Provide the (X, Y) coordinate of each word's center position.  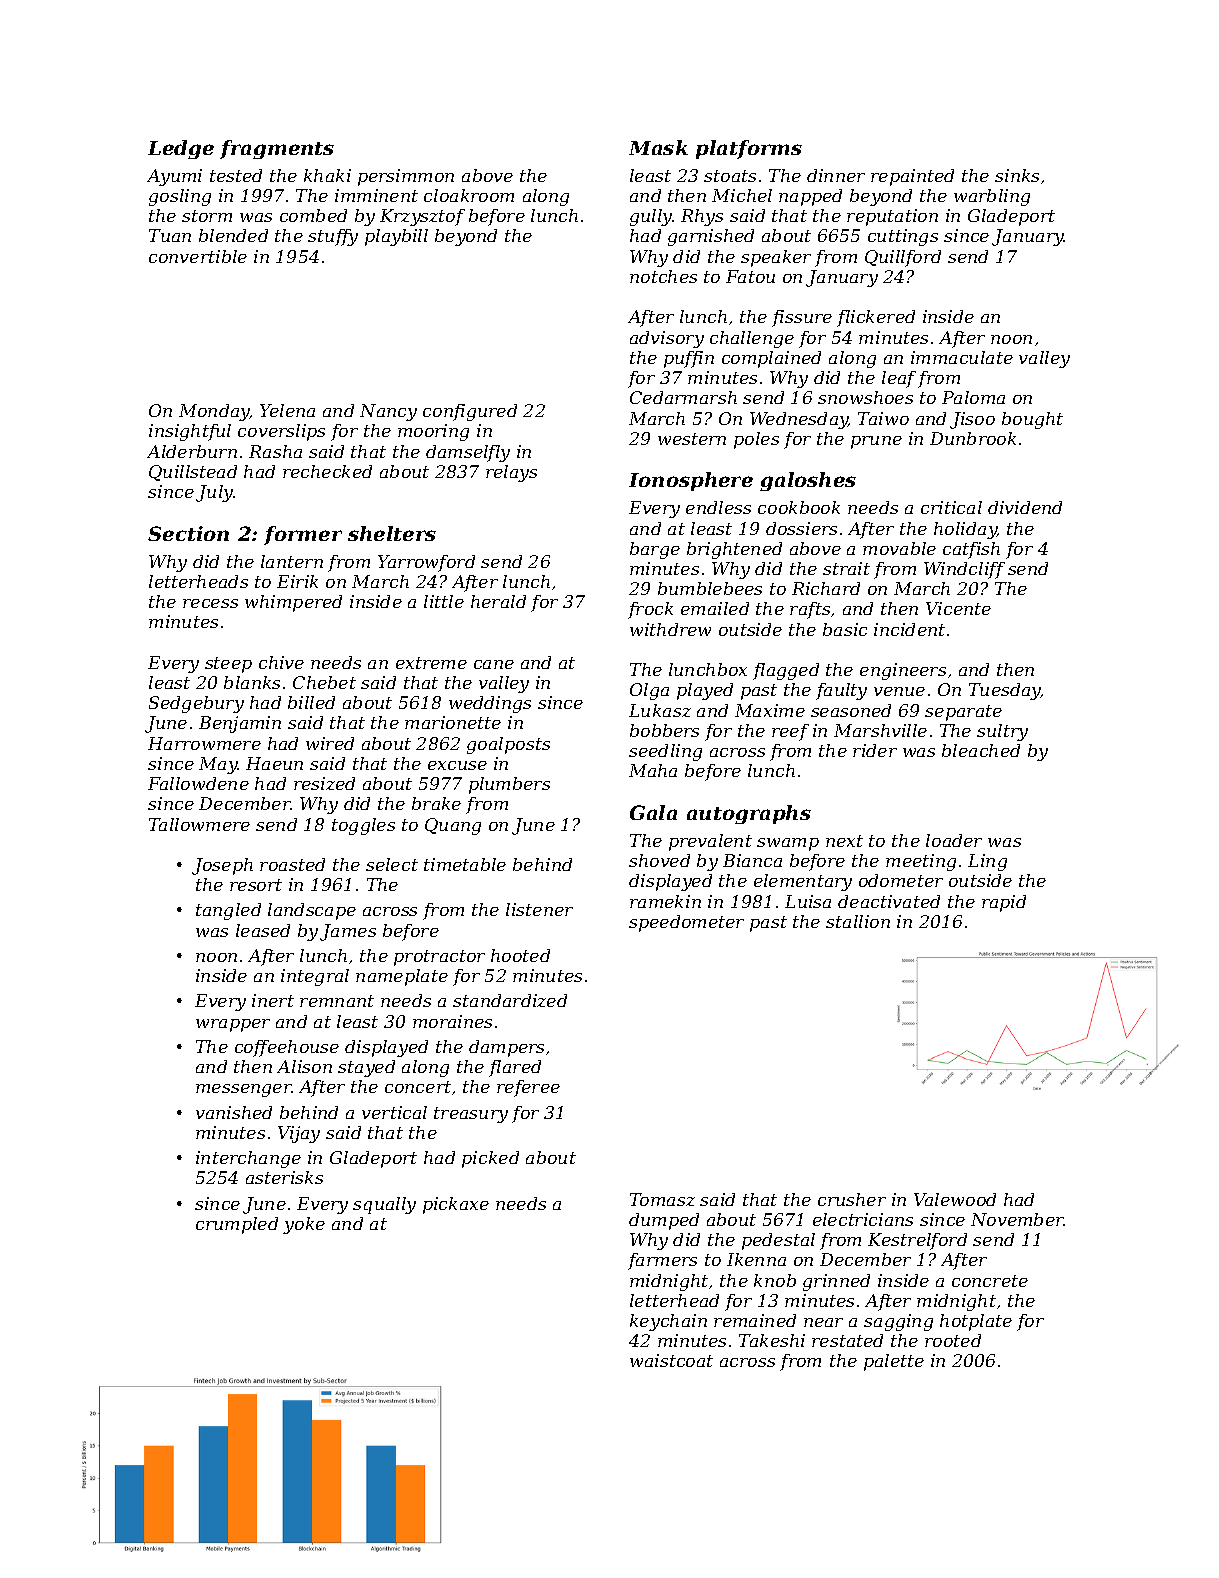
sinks (1017, 175)
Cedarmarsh (683, 397)
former (303, 535)
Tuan (170, 235)
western (692, 439)
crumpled (237, 1225)
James (348, 932)
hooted (520, 955)
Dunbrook (973, 438)
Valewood (955, 1199)
